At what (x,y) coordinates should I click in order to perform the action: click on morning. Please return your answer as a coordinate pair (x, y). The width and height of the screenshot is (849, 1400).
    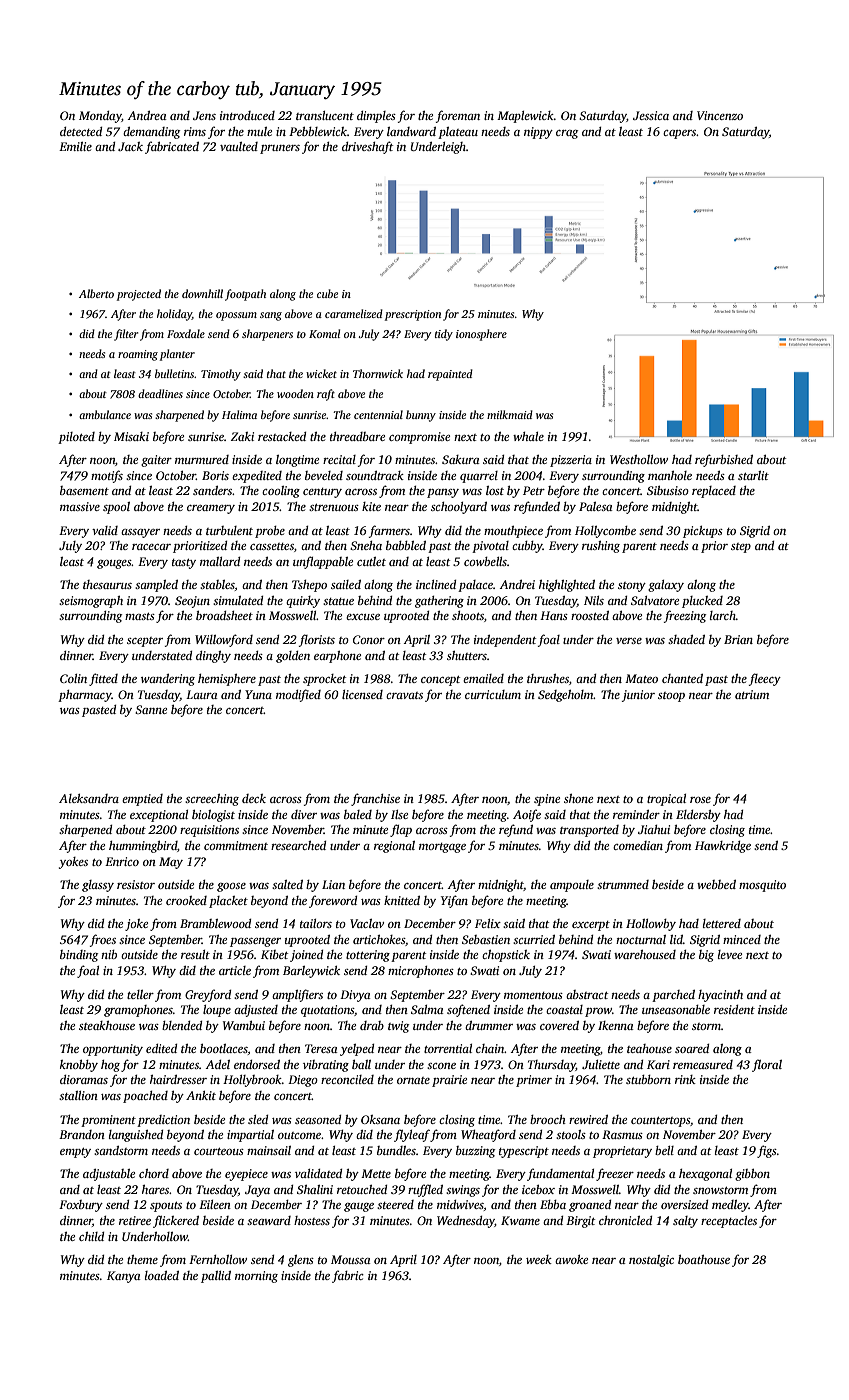
    Looking at the image, I should click on (256, 1277).
